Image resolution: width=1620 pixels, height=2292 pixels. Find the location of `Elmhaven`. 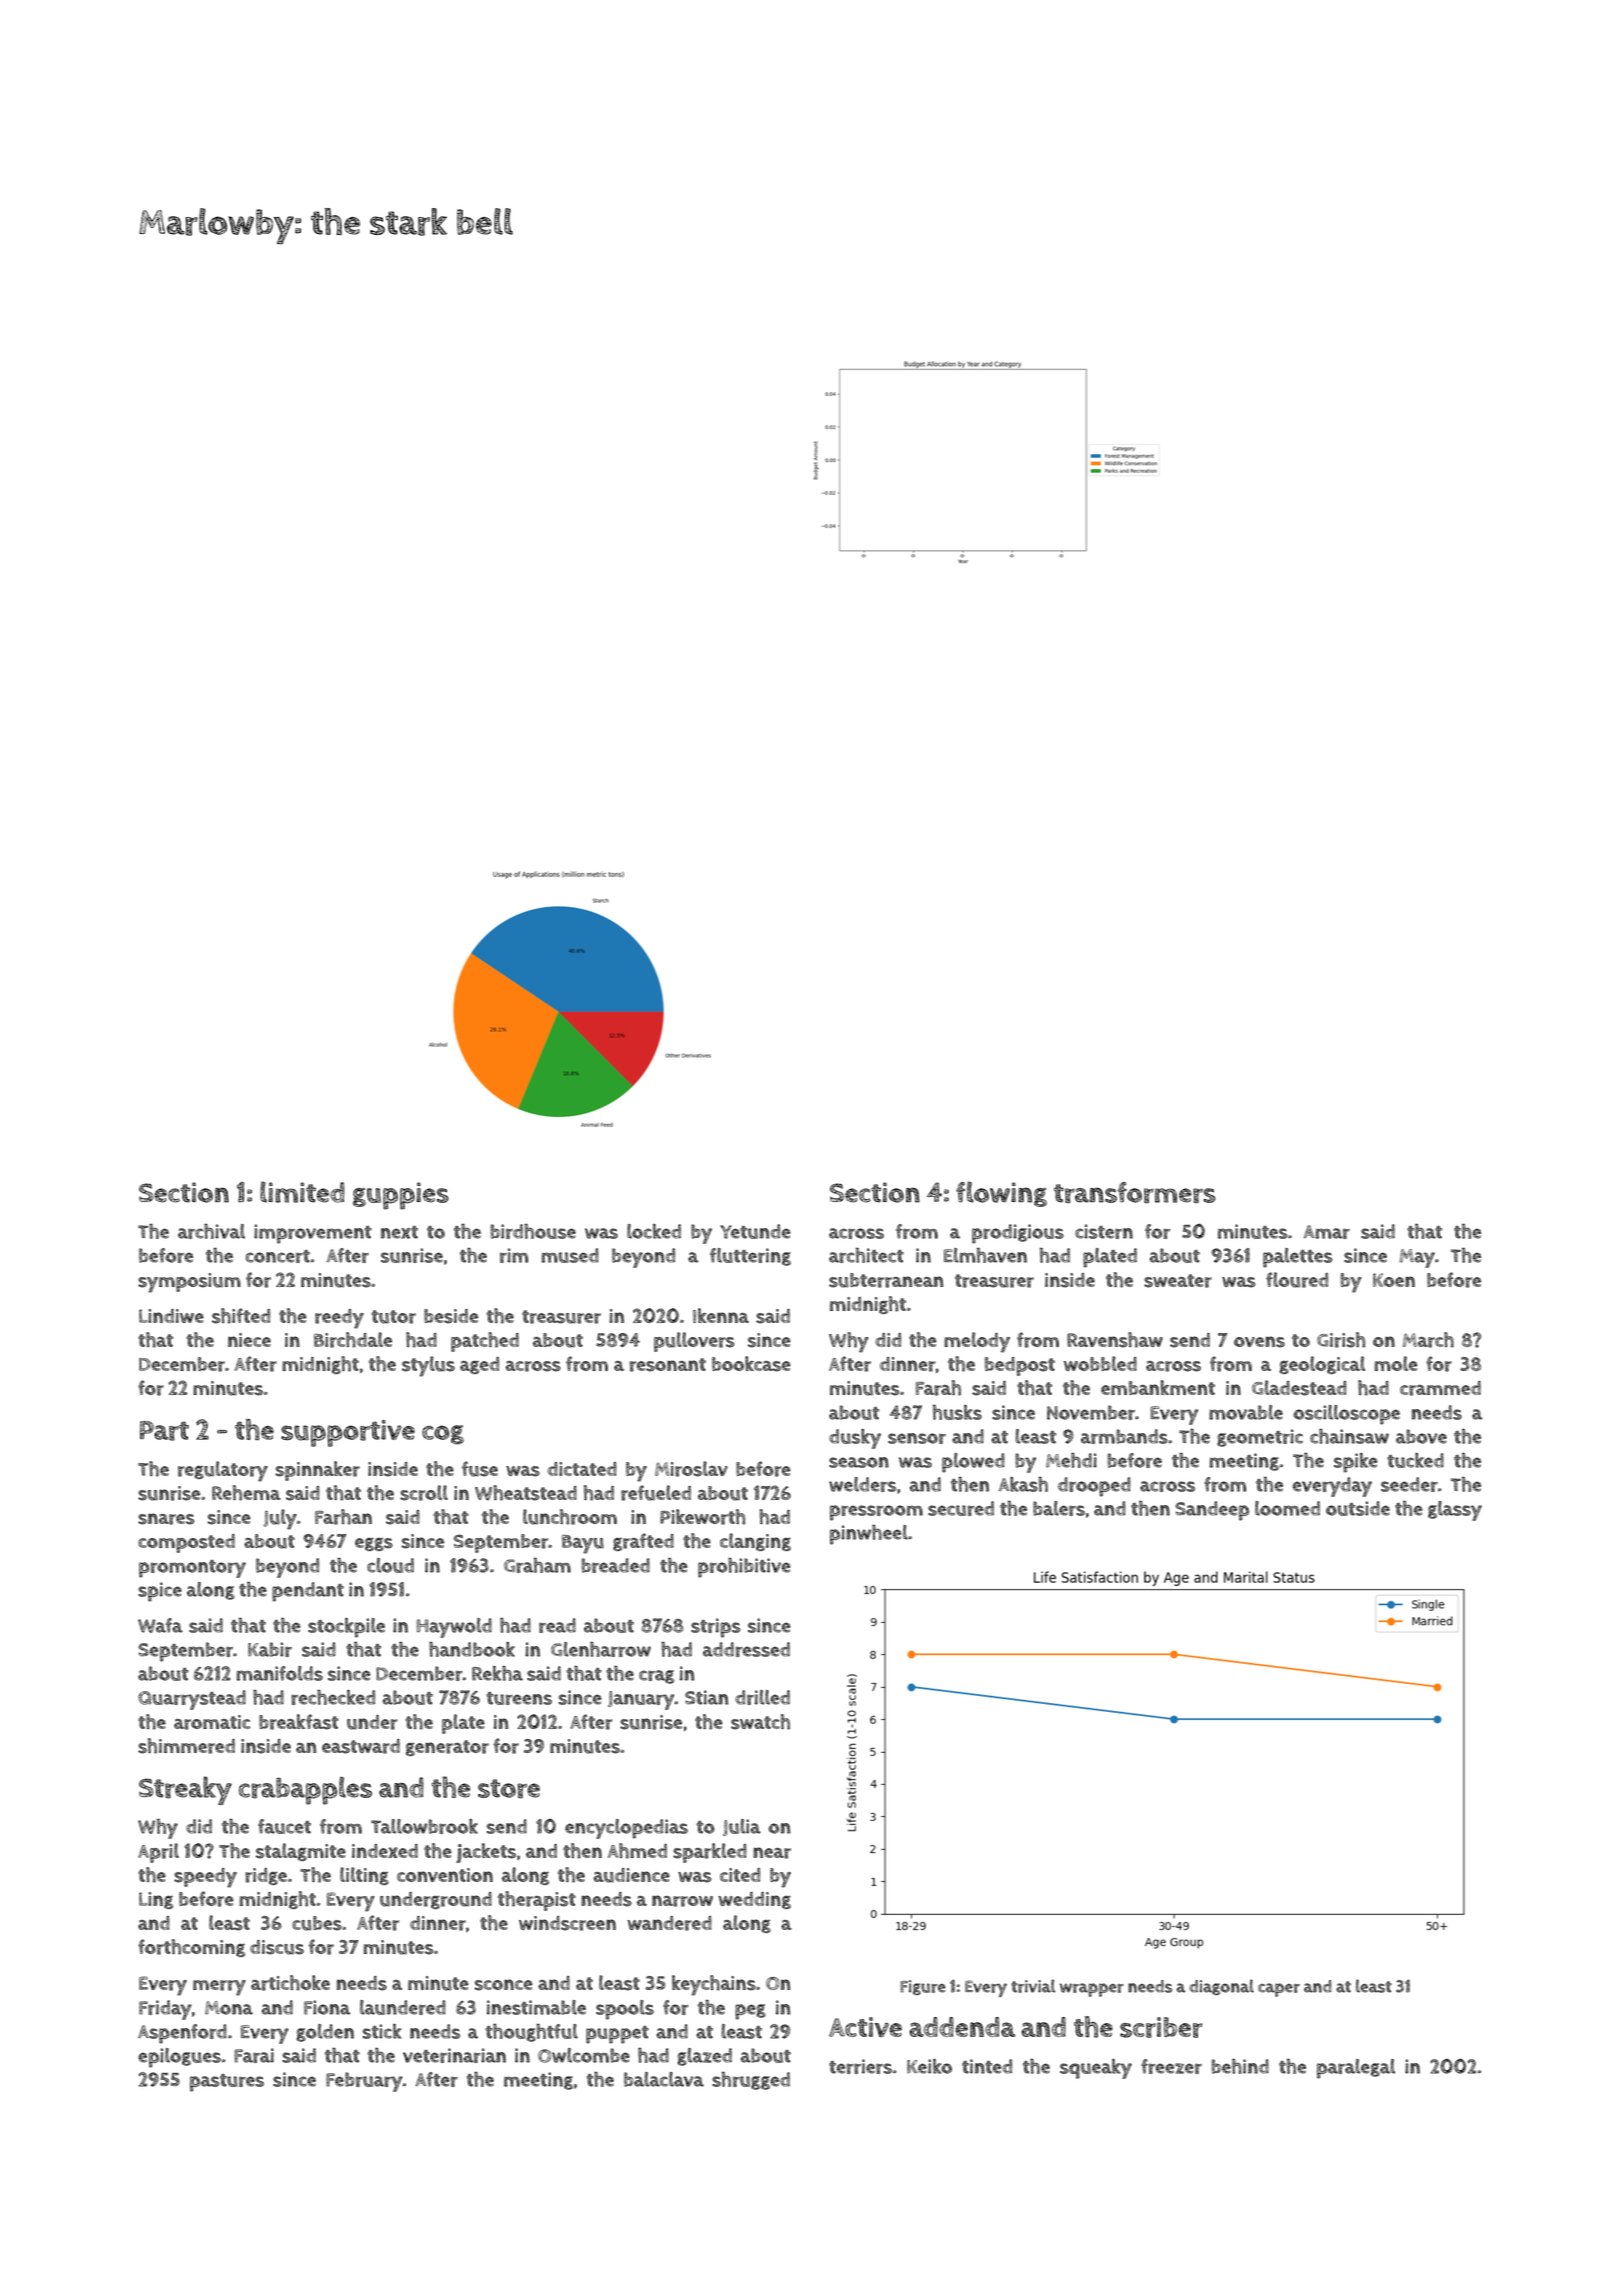

Elmhaven is located at coordinates (985, 1255).
